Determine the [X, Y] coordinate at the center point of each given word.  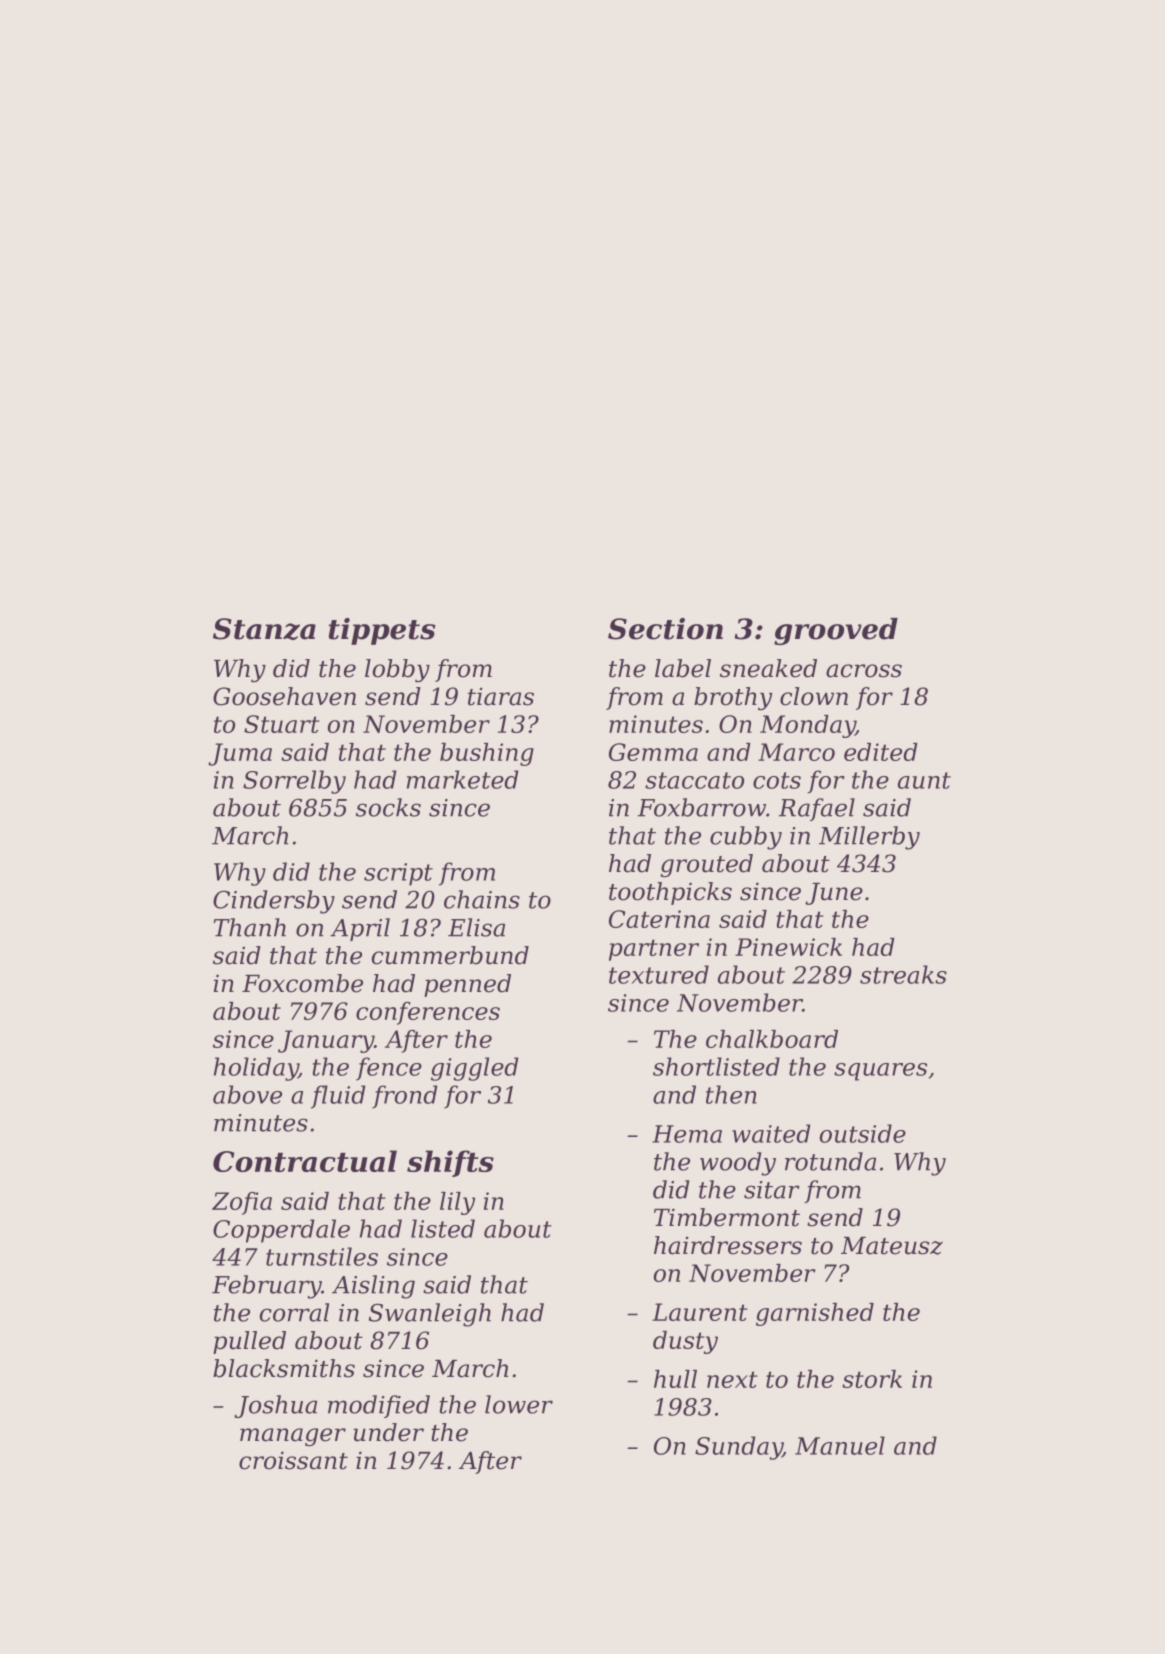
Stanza [264, 629]
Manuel [840, 1445]
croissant [293, 1460]
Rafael [817, 809]
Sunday [739, 1448]
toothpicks [670, 893]
